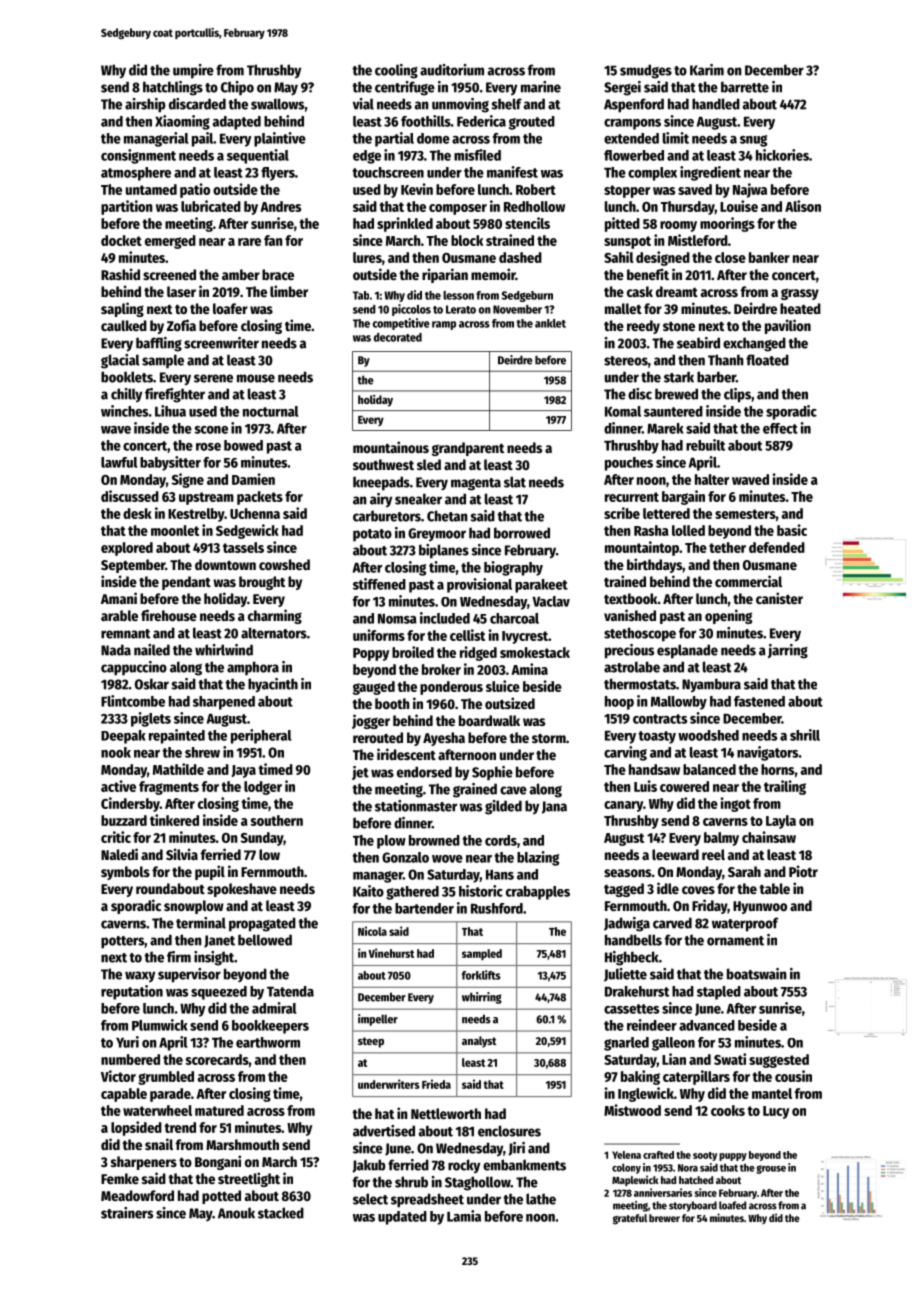 Image resolution: width=924 pixels, height=1308 pixels. I want to click on lesson, so click(458, 295).
